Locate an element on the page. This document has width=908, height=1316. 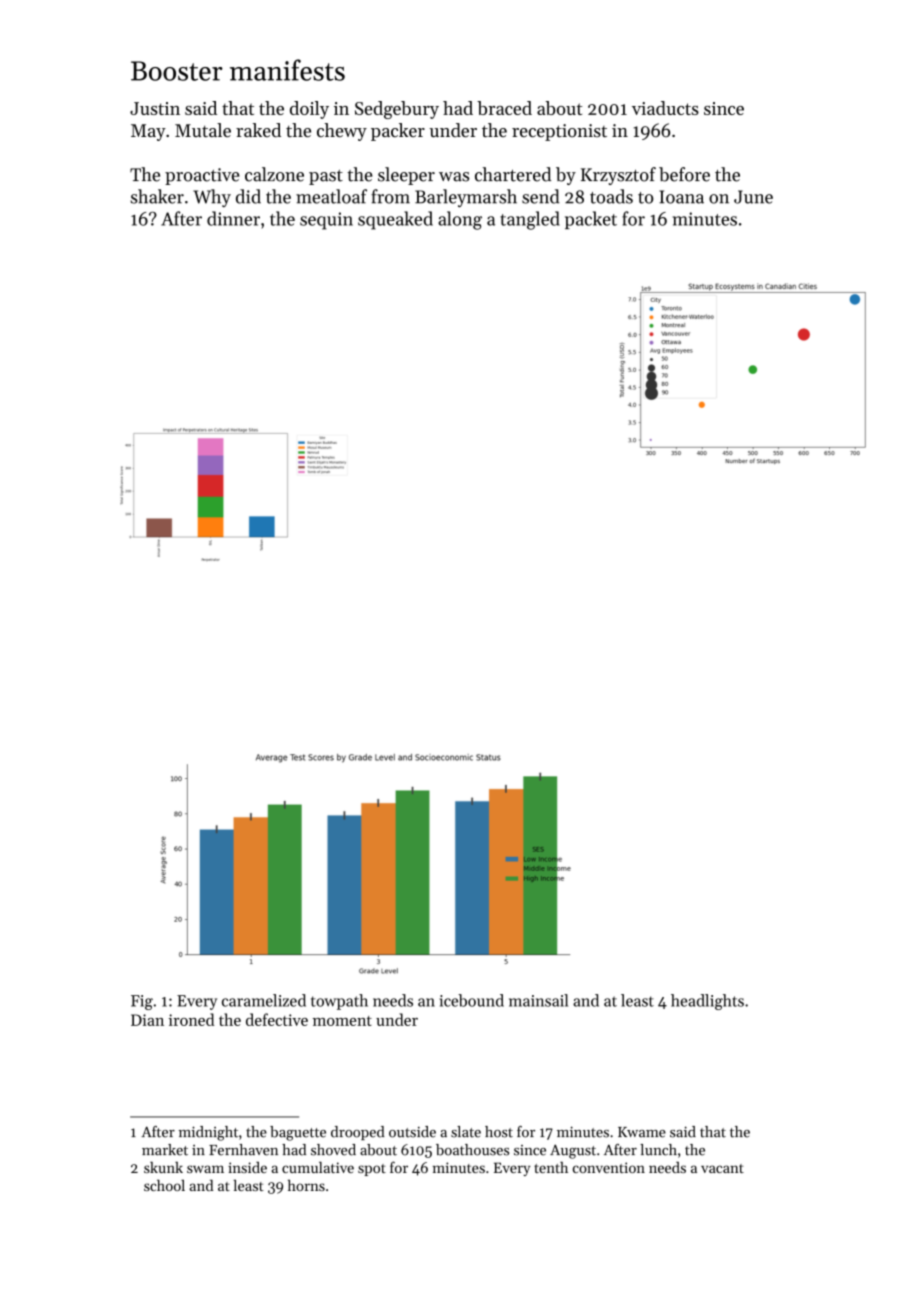
school is located at coordinates (164, 1185).
